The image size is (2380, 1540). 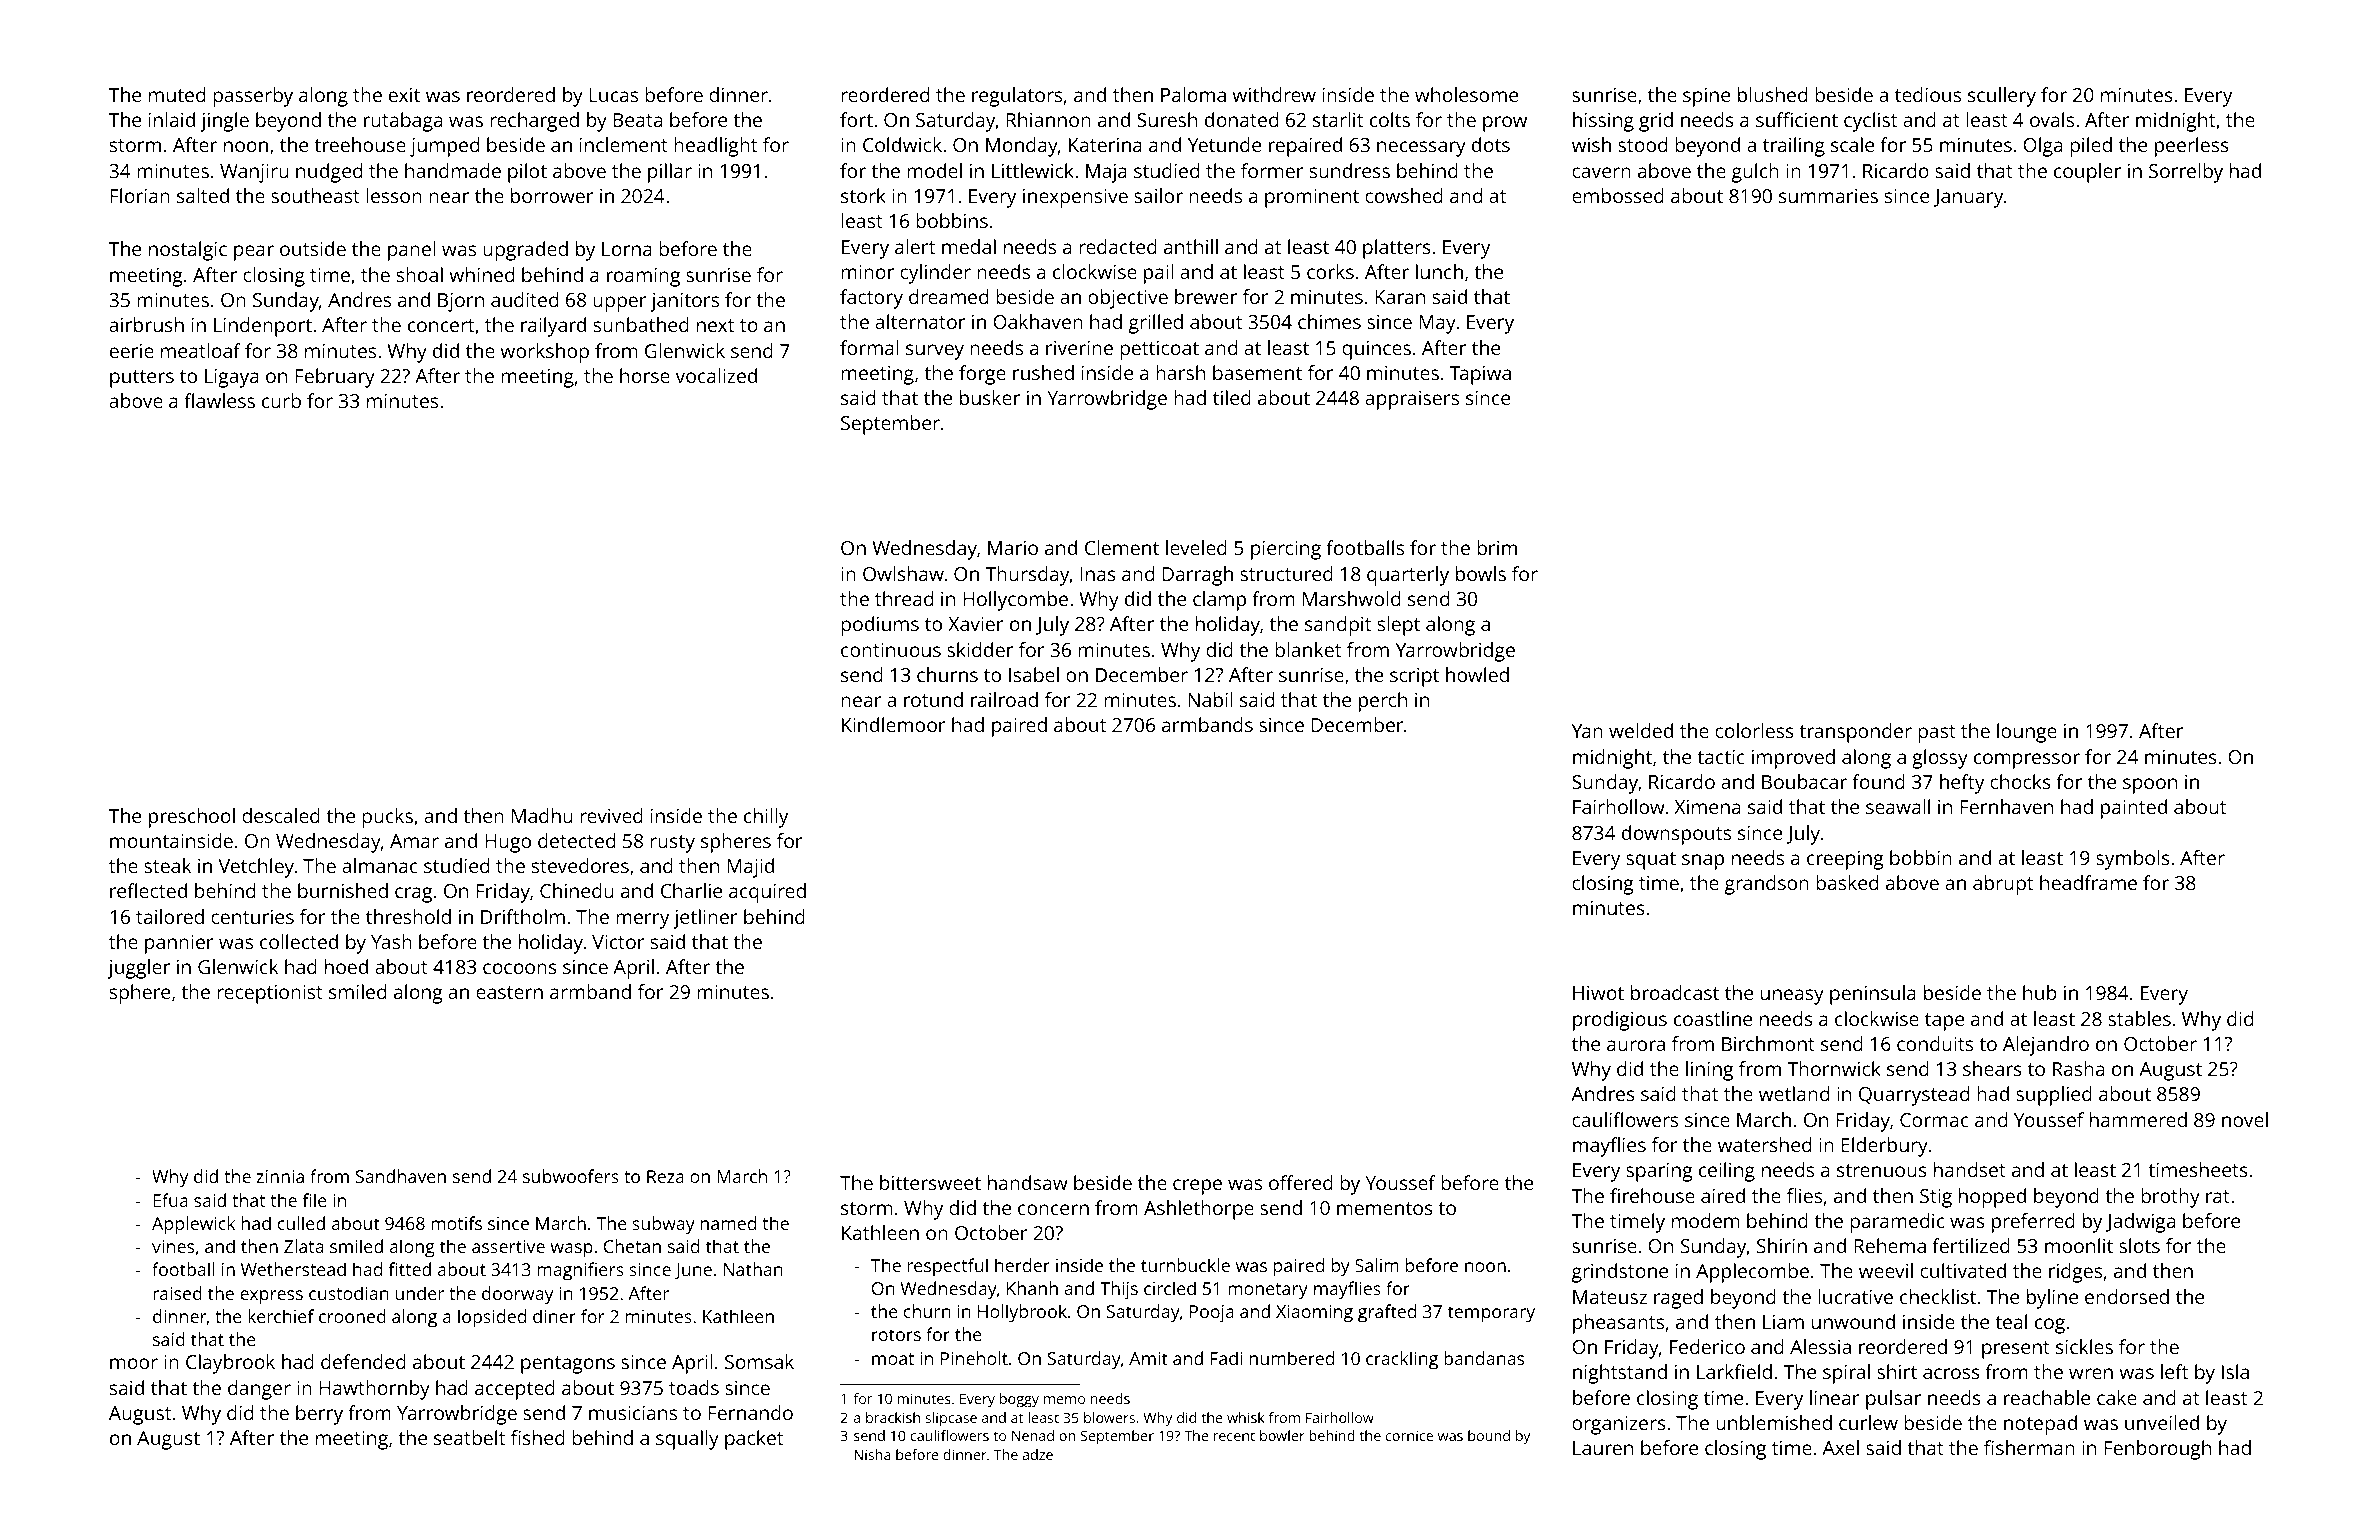 I want to click on berry, so click(x=319, y=1415).
